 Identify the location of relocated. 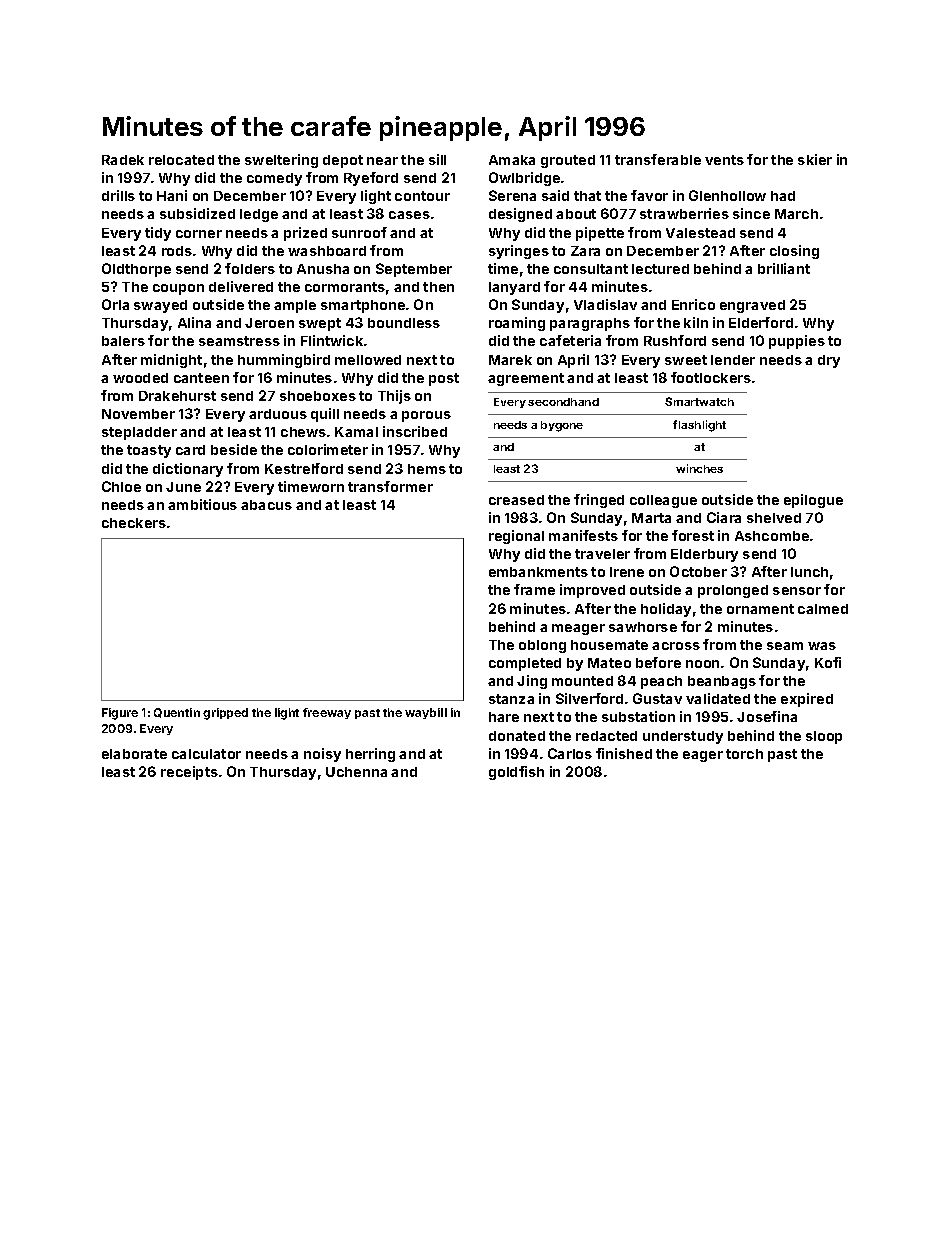
(181, 160).
